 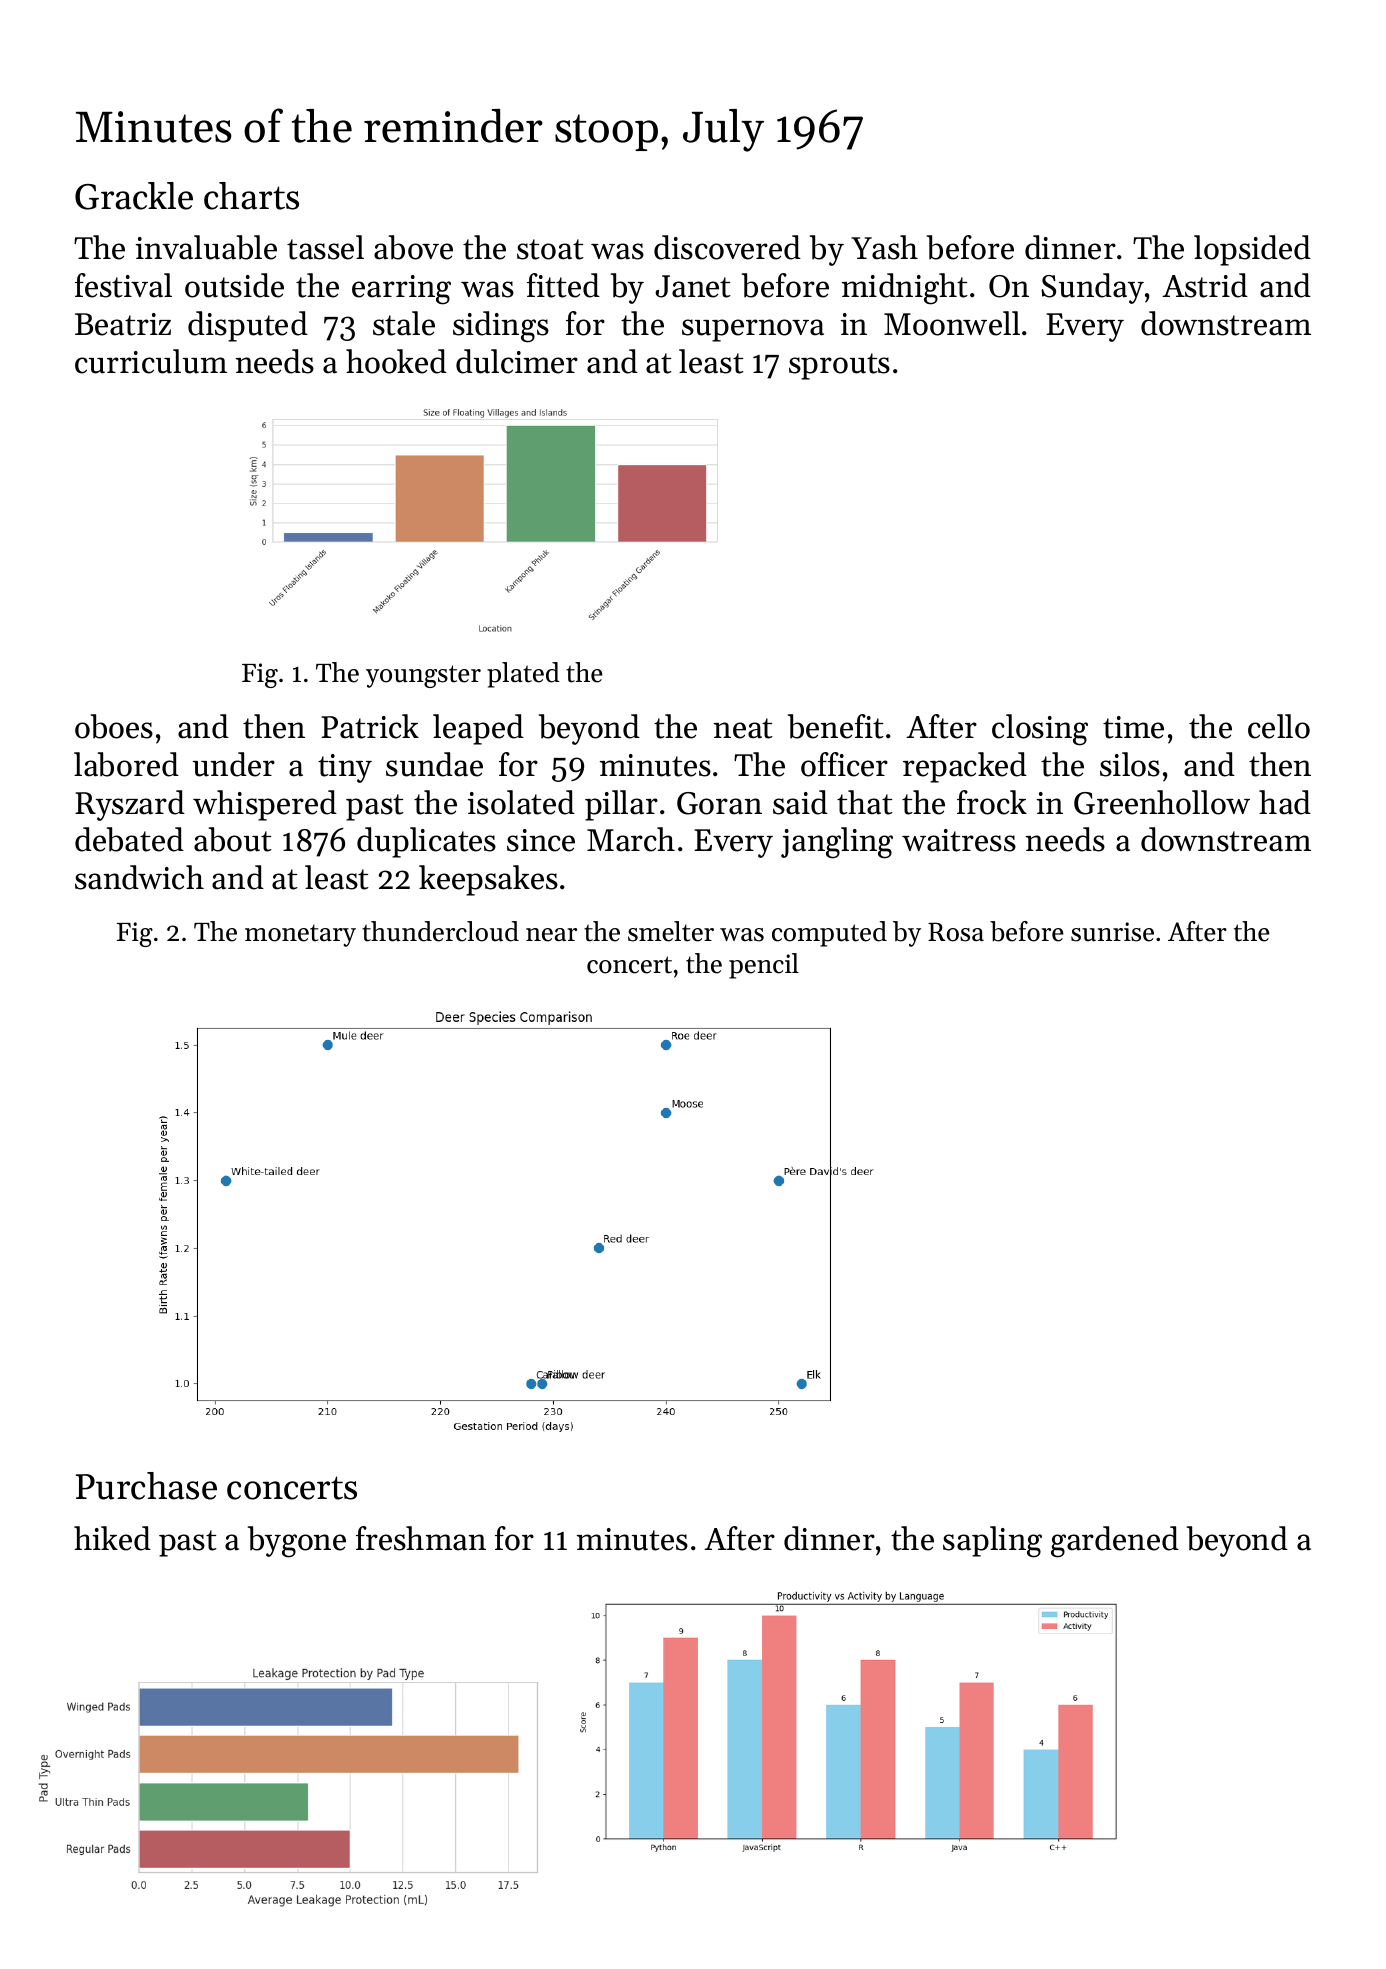 I want to click on Rosa, so click(x=956, y=932).
